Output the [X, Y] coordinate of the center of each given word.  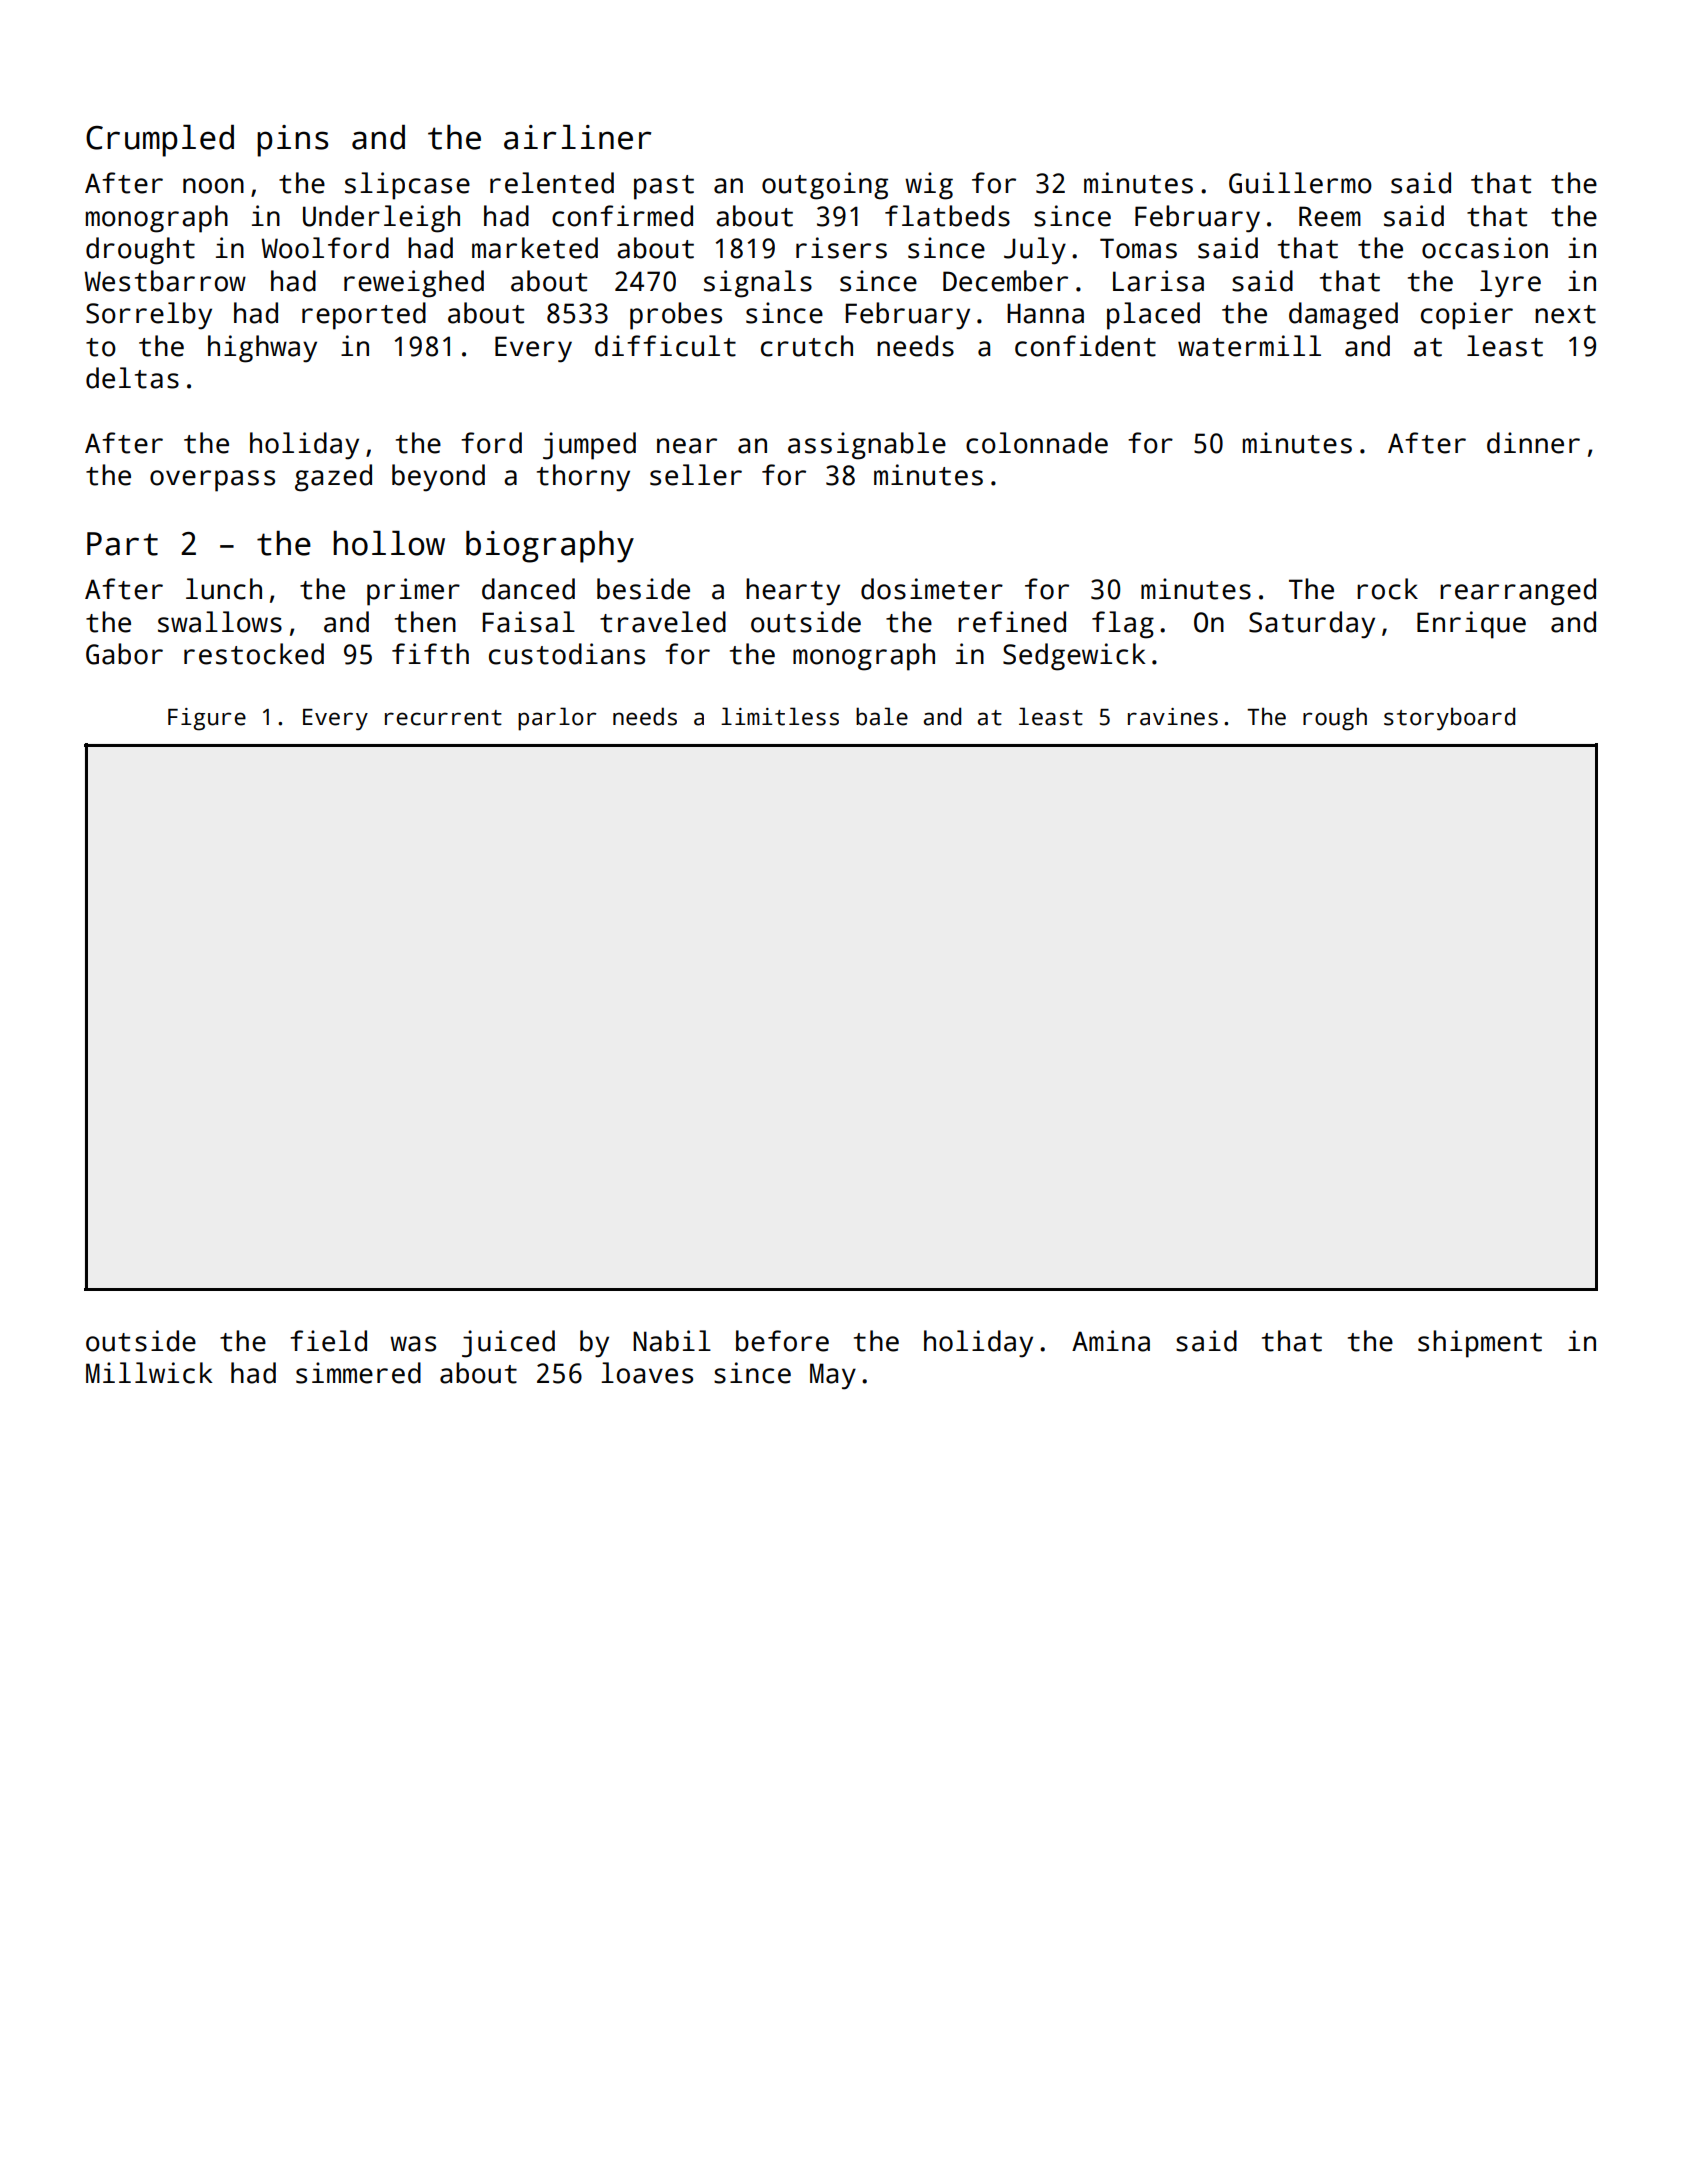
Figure [207, 719]
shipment [1480, 1344]
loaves [647, 1373]
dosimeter [932, 589]
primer [413, 592]
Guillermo [1300, 183]
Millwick [149, 1373]
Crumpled [160, 140]
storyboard [1449, 719]
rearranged [1518, 592]
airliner [577, 137]
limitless [780, 716]
